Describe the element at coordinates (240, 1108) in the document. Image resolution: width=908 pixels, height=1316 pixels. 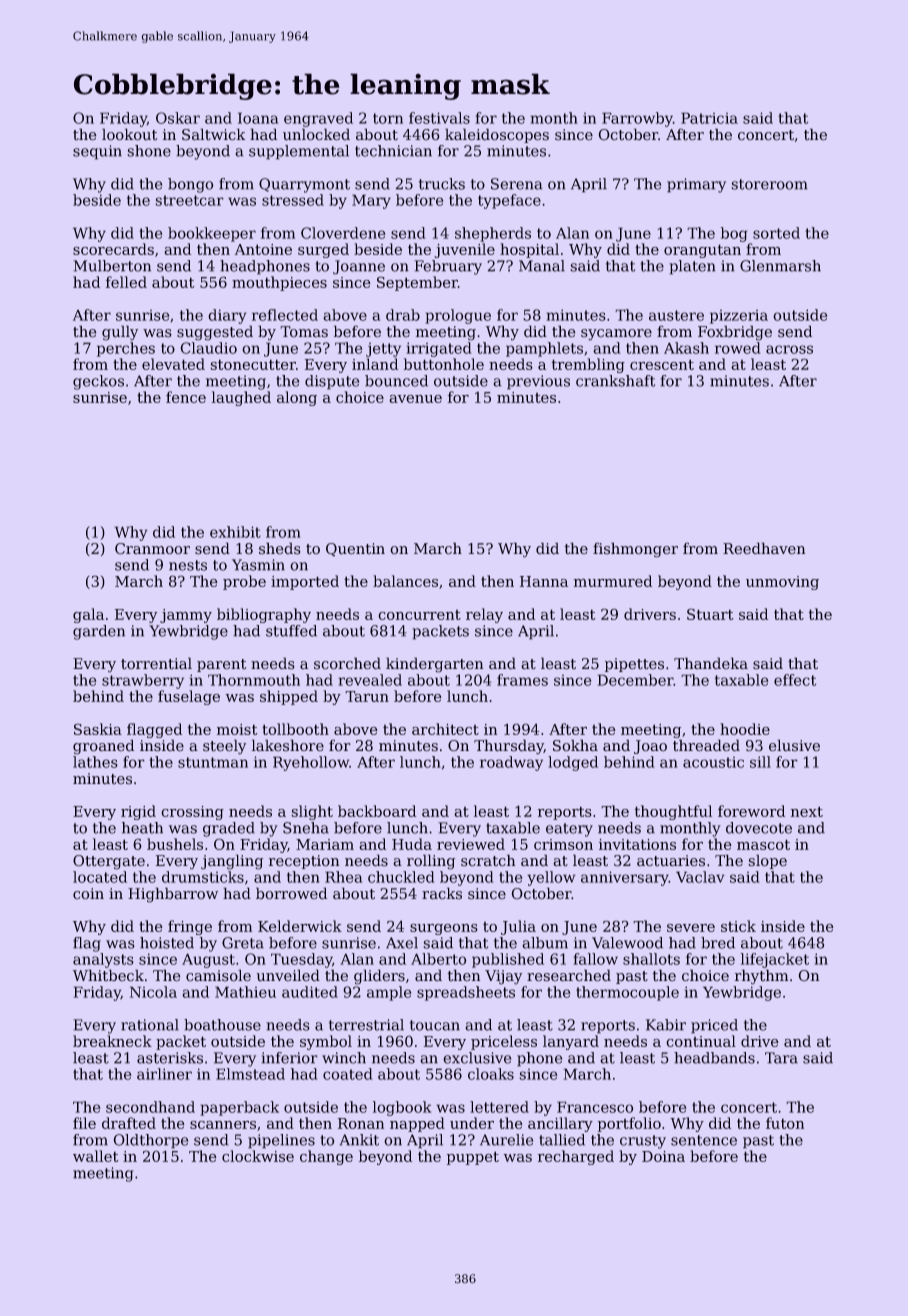
I see `paperback` at that location.
